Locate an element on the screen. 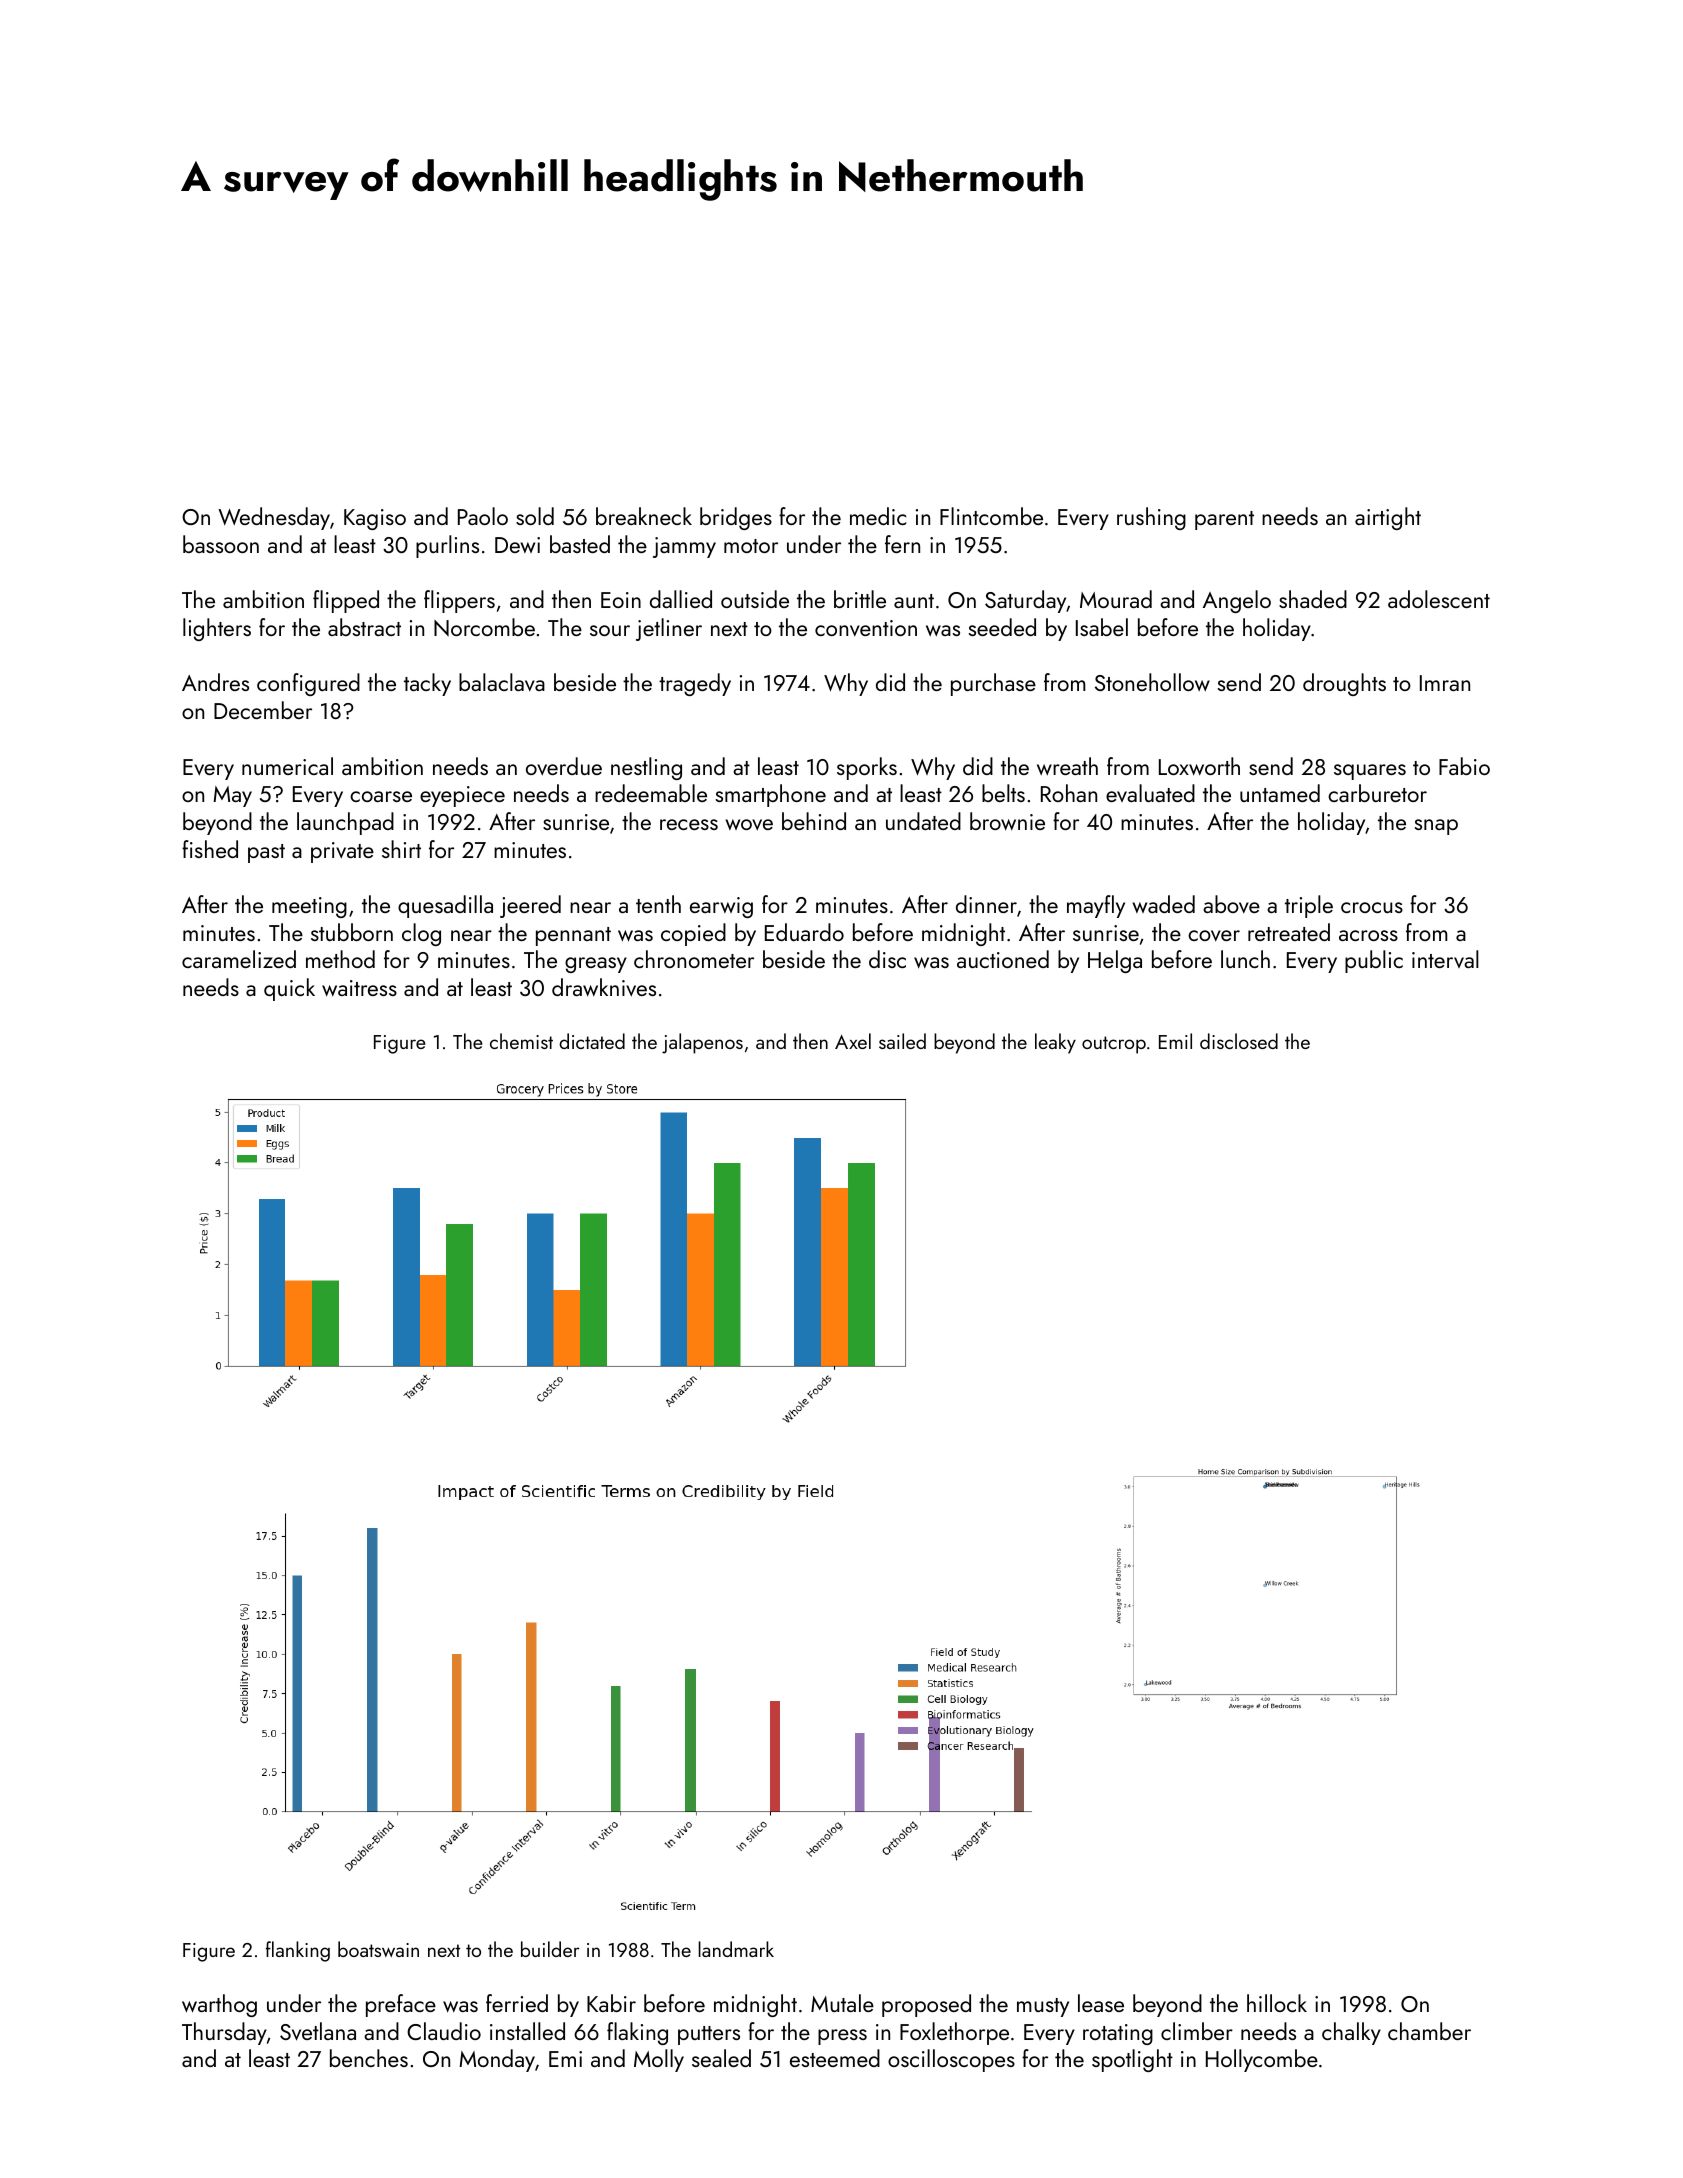 This screenshot has width=1683, height=2178. Stonehollow is located at coordinates (1152, 682).
